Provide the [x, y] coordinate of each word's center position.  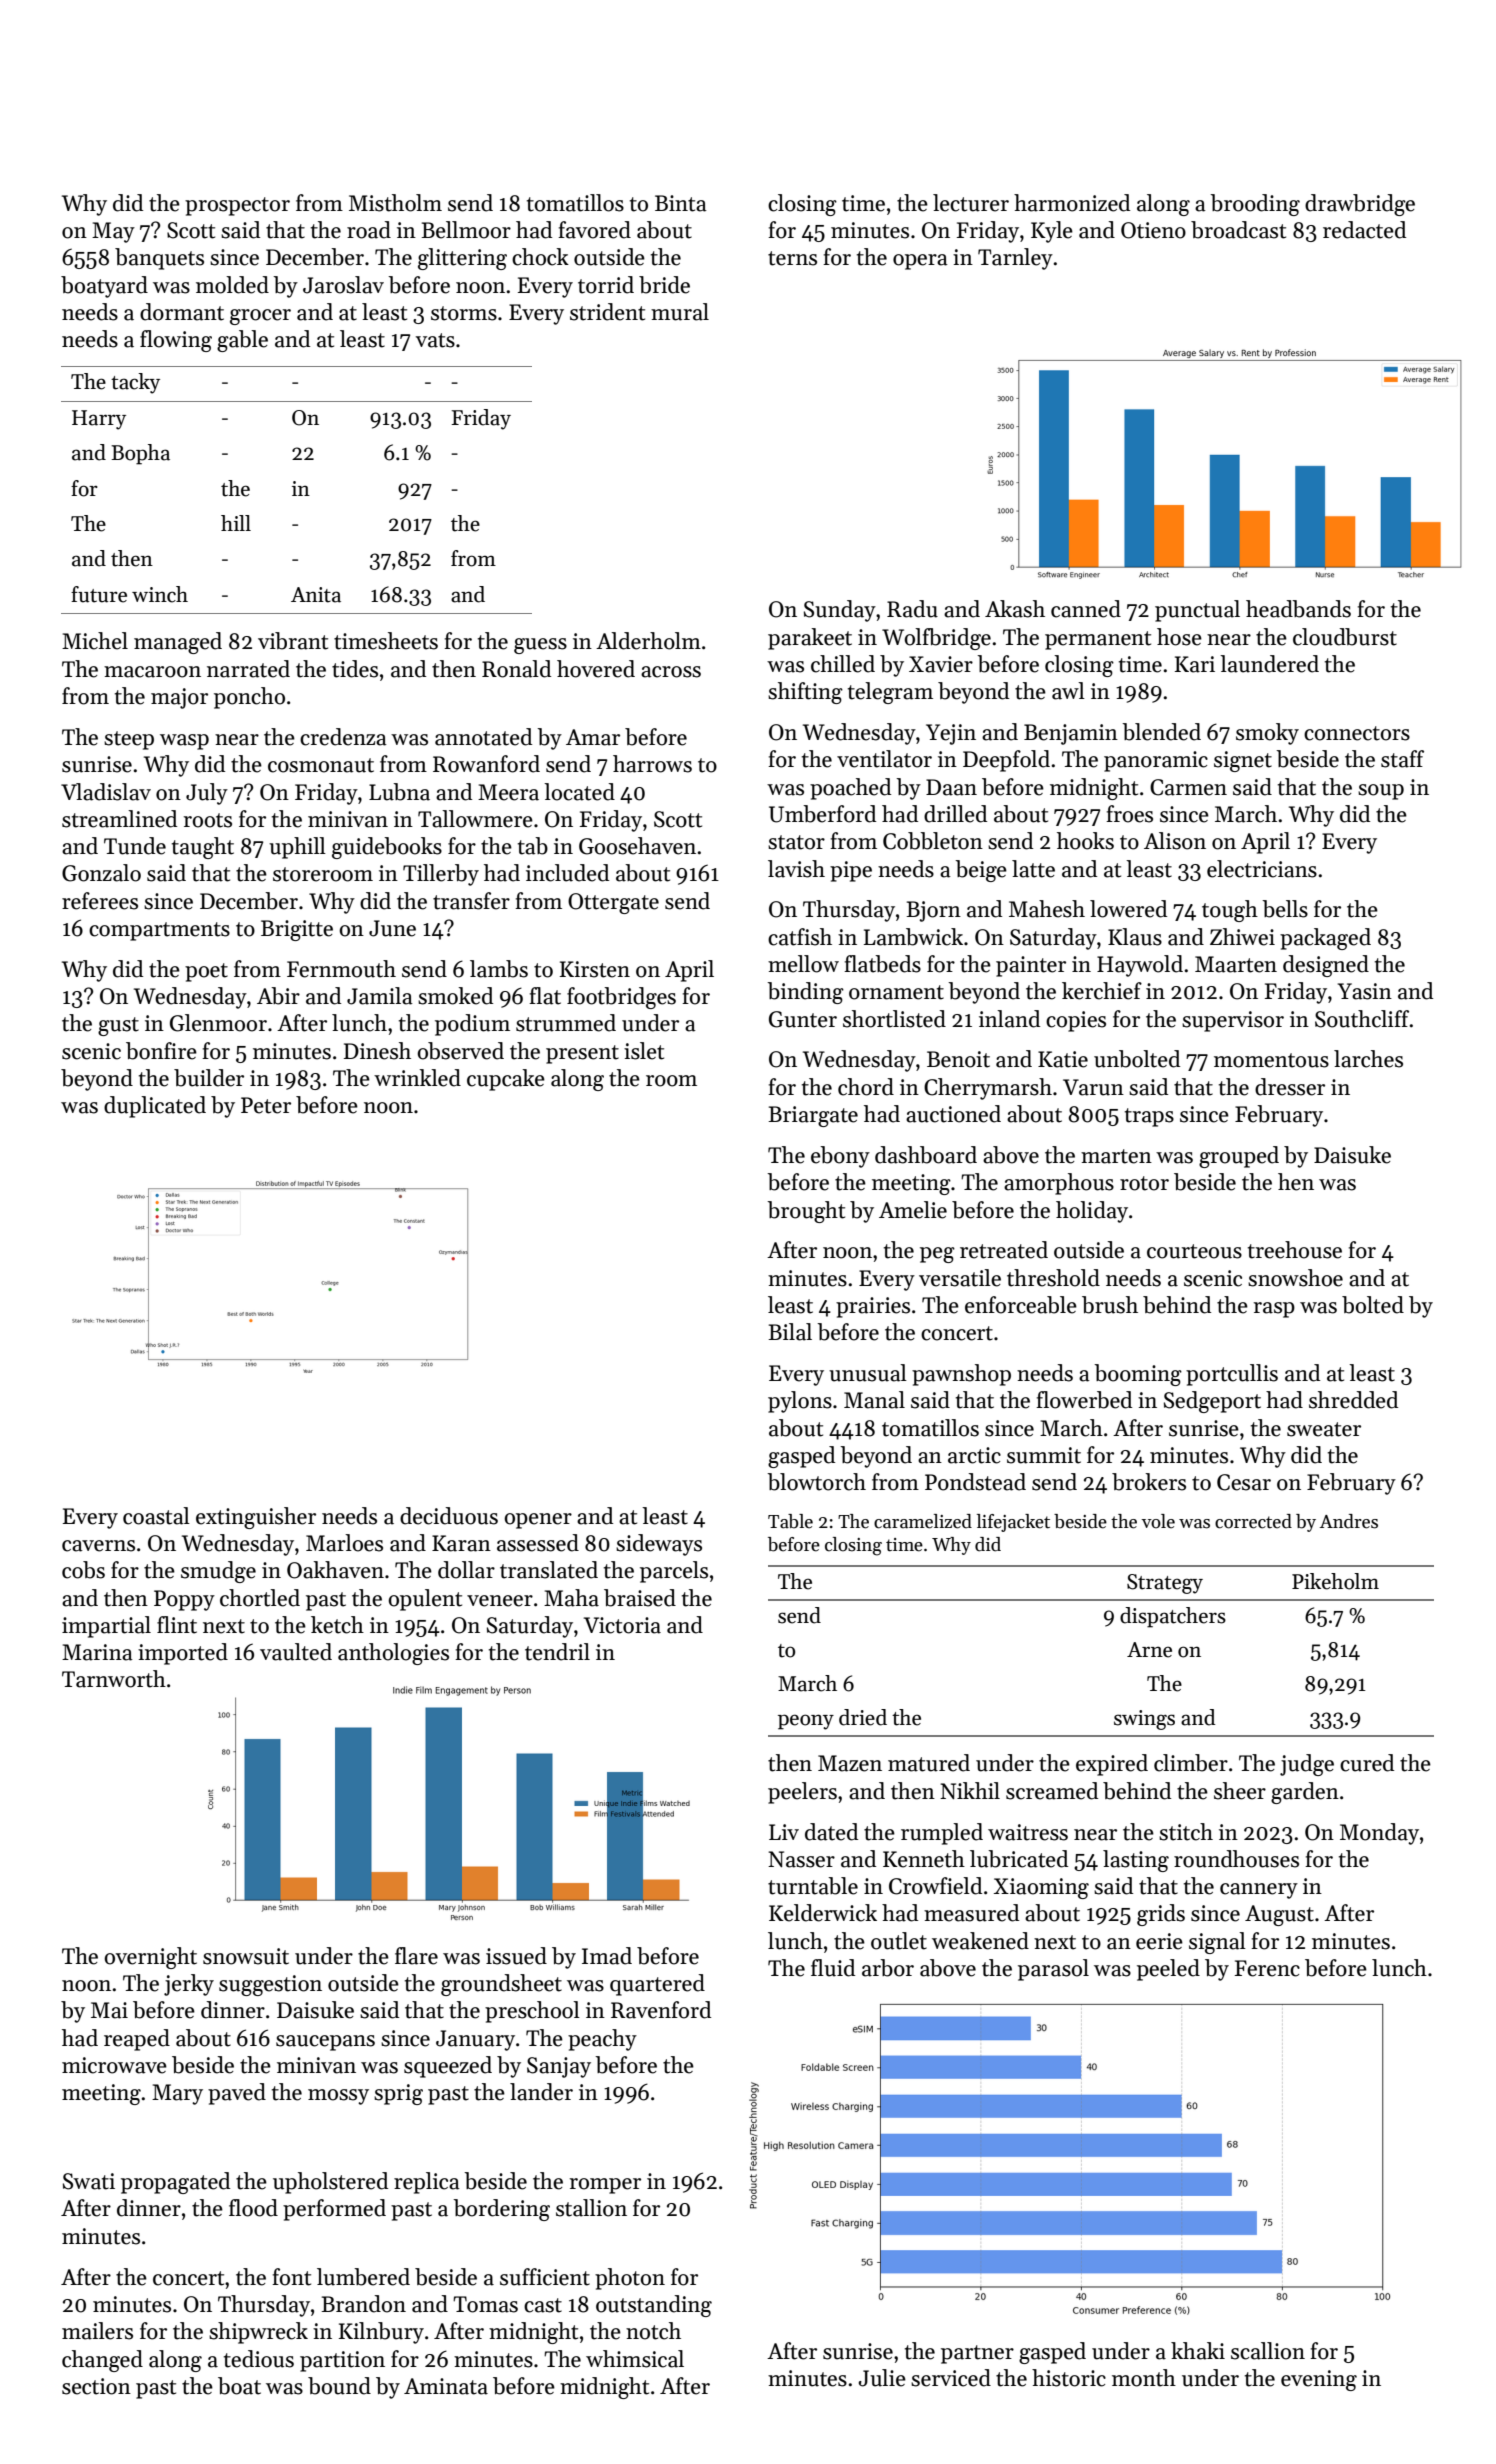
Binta [681, 203]
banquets [159, 259]
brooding [1255, 205]
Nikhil [970, 1790]
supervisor [1233, 1021]
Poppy [184, 1600]
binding [805, 993]
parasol [1053, 1970]
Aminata [446, 2386]
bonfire [161, 1051]
